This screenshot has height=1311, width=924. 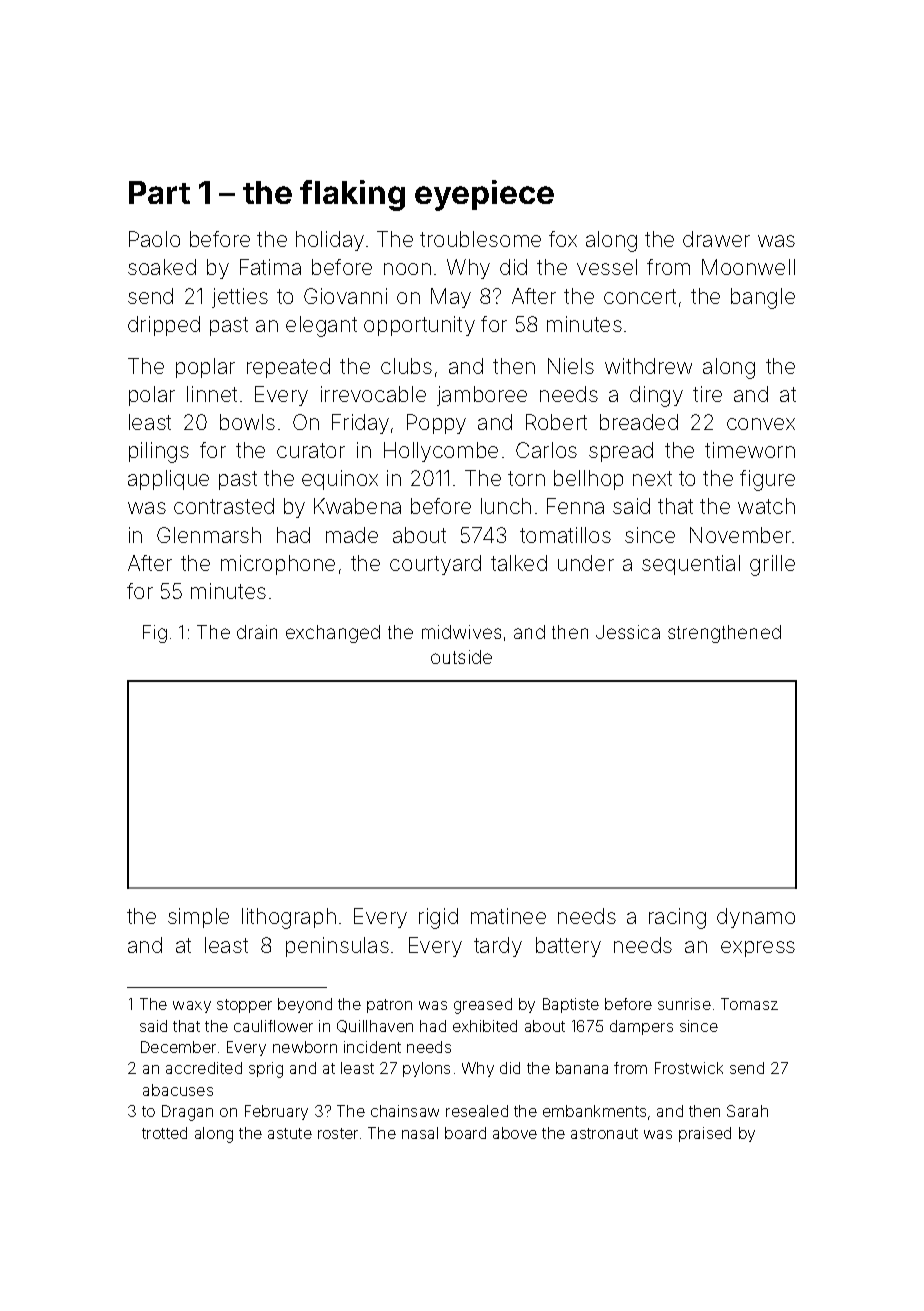 I want to click on rigid, so click(x=438, y=918).
